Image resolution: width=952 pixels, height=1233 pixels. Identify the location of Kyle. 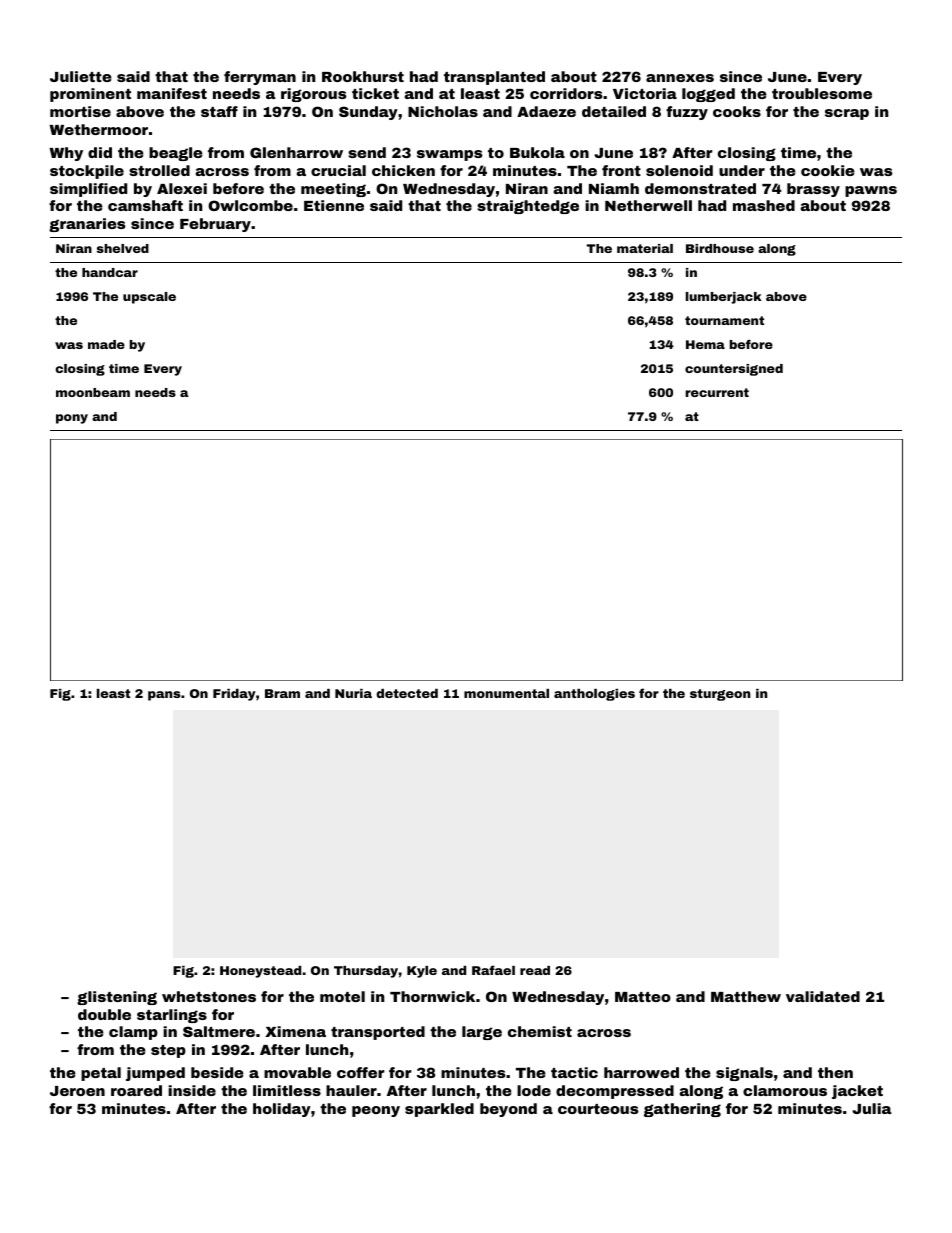
(422, 972).
